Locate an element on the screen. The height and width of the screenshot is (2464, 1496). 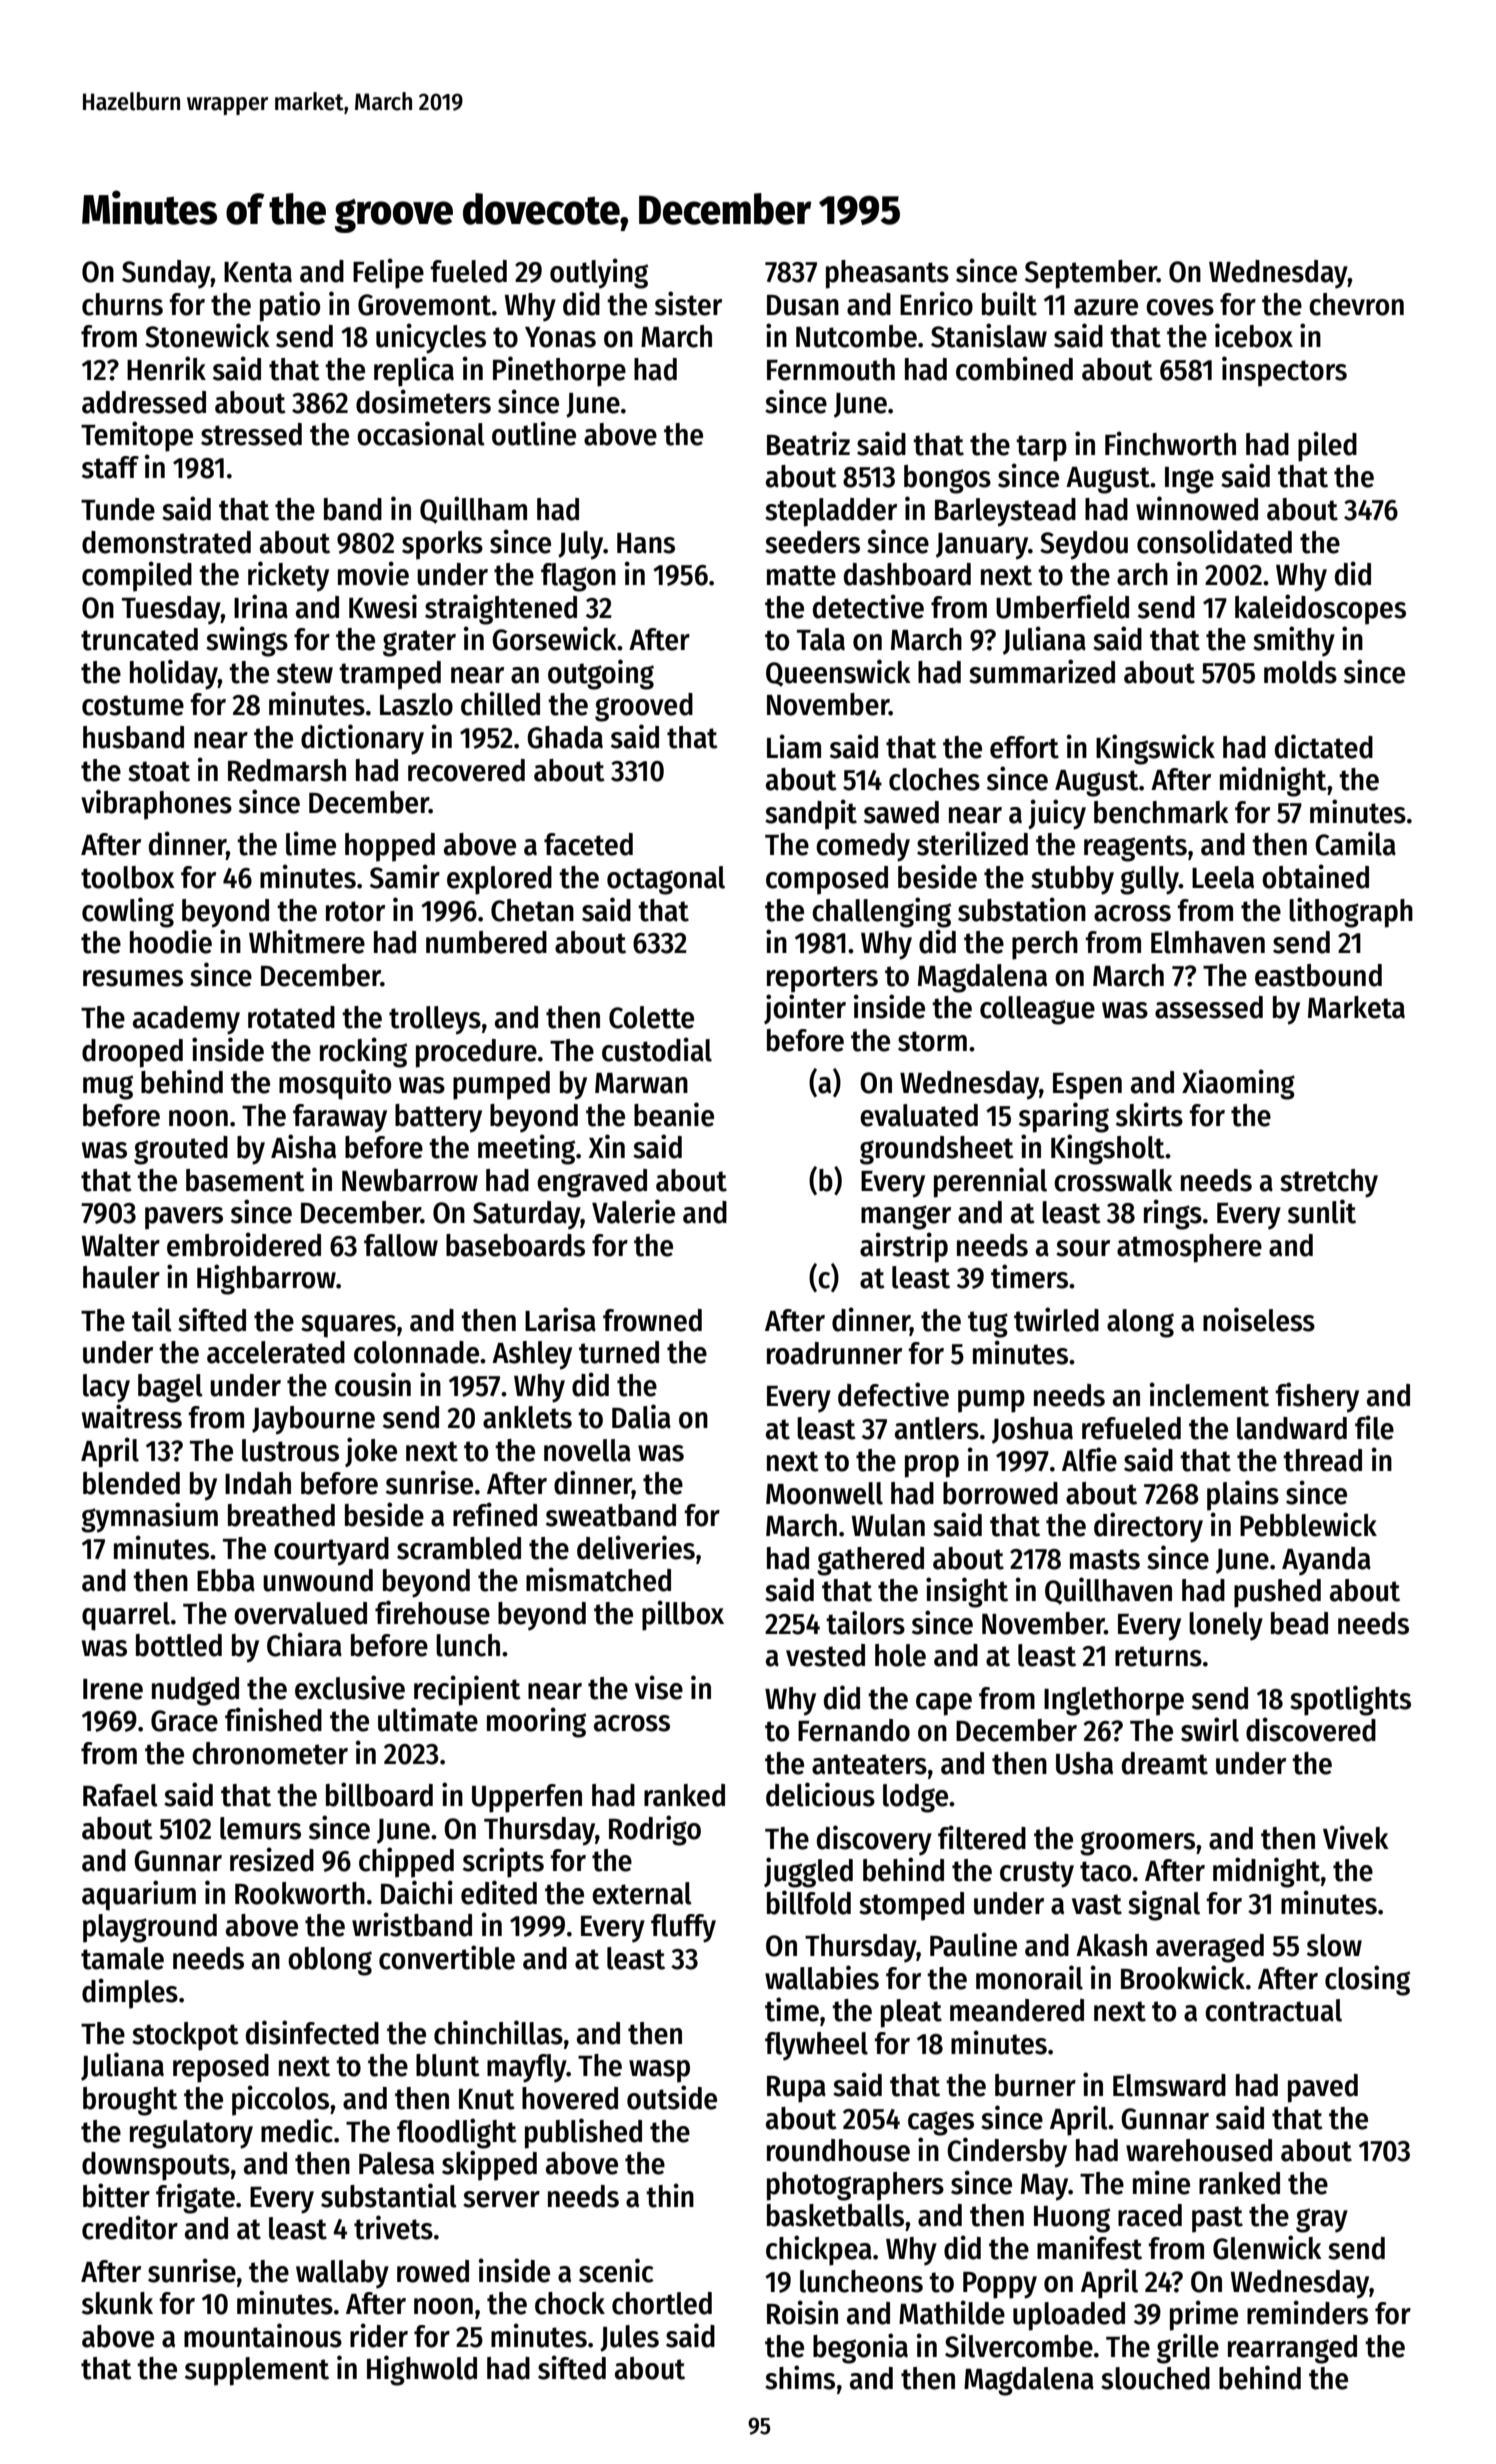
plains is located at coordinates (1243, 1495).
